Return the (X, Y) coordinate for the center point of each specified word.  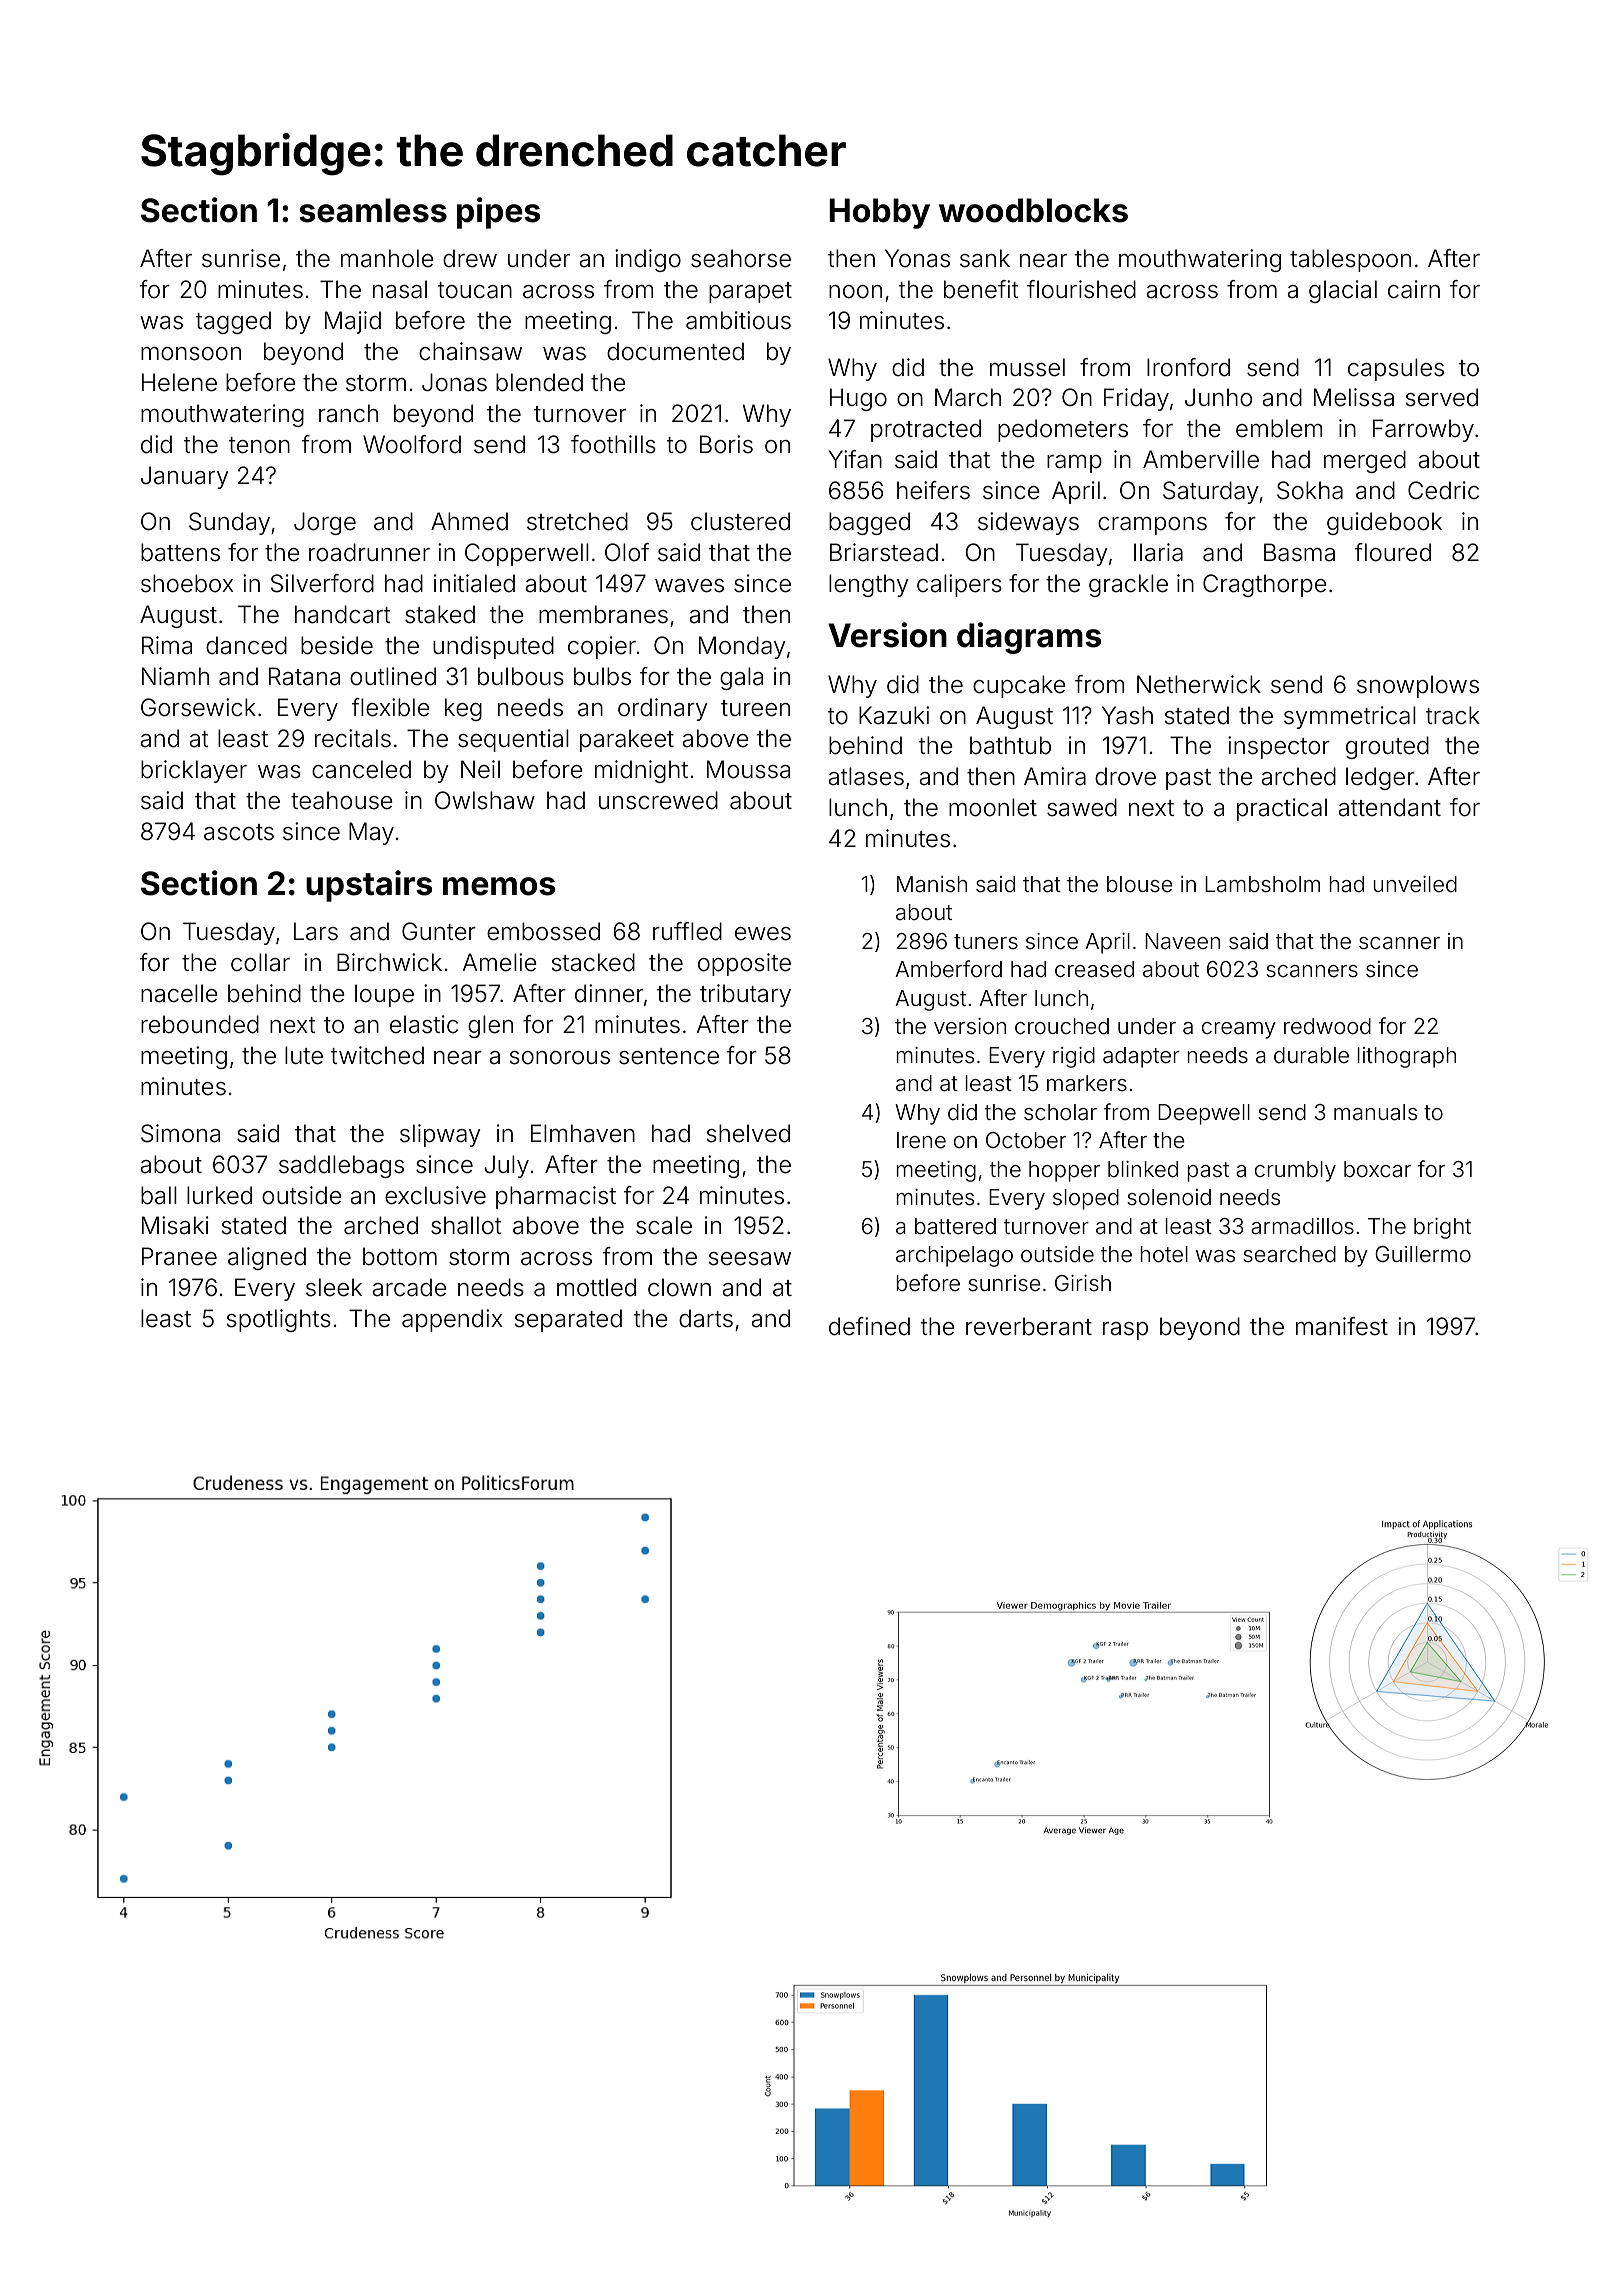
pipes (498, 213)
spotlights (279, 1320)
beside (337, 645)
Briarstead (884, 552)
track (1453, 715)
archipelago (954, 1256)
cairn (1414, 289)
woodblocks (1033, 210)
